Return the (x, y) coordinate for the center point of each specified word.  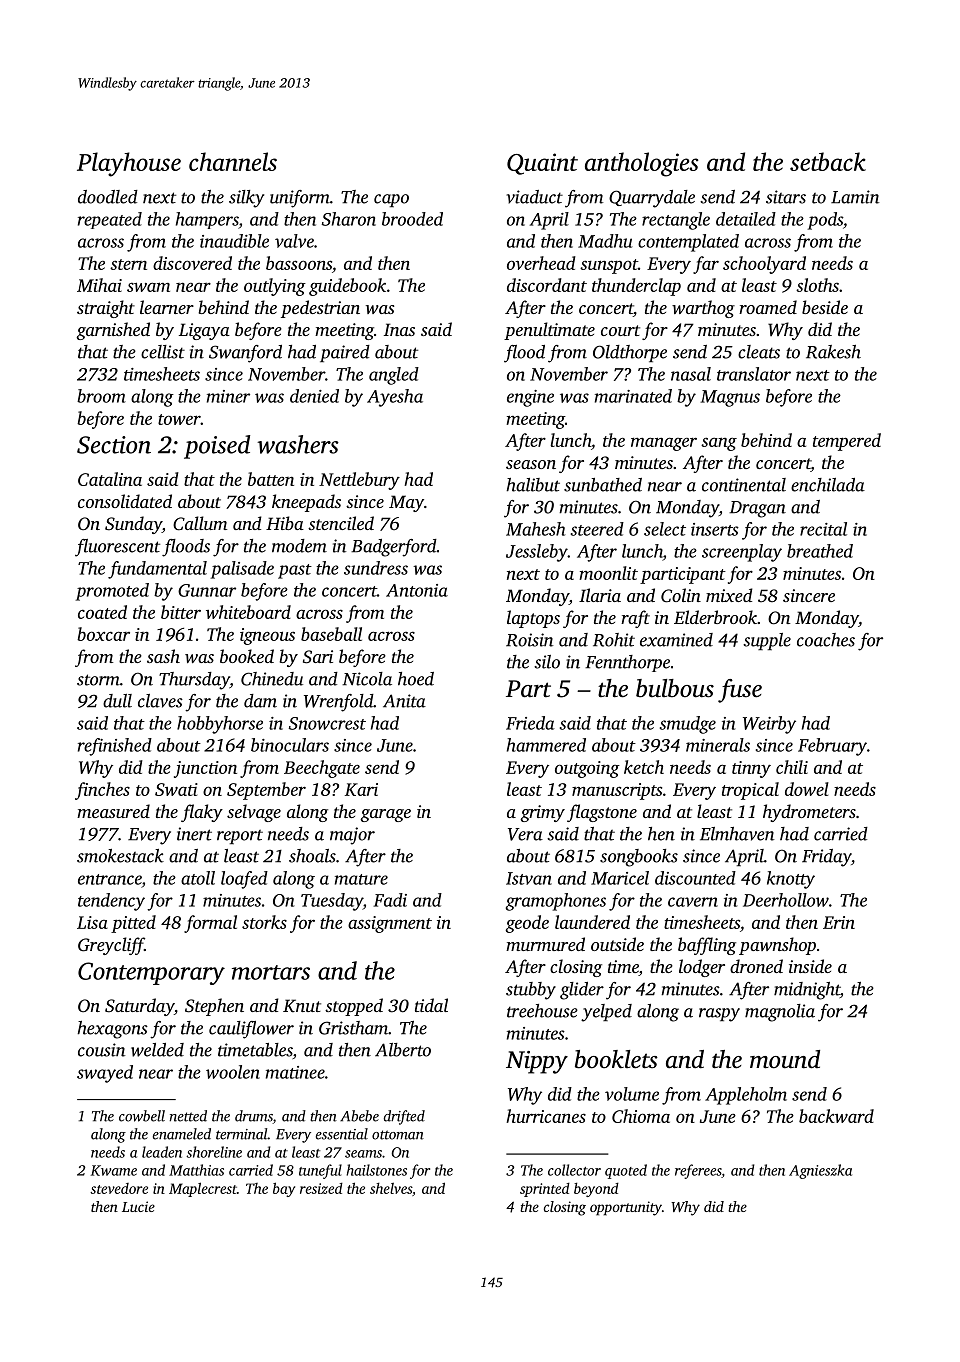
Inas (399, 329)
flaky (202, 813)
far (706, 265)
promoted (112, 592)
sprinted (545, 1190)
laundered (592, 922)
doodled (108, 197)
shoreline (214, 1152)
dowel (807, 789)
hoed (416, 679)
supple (767, 641)
